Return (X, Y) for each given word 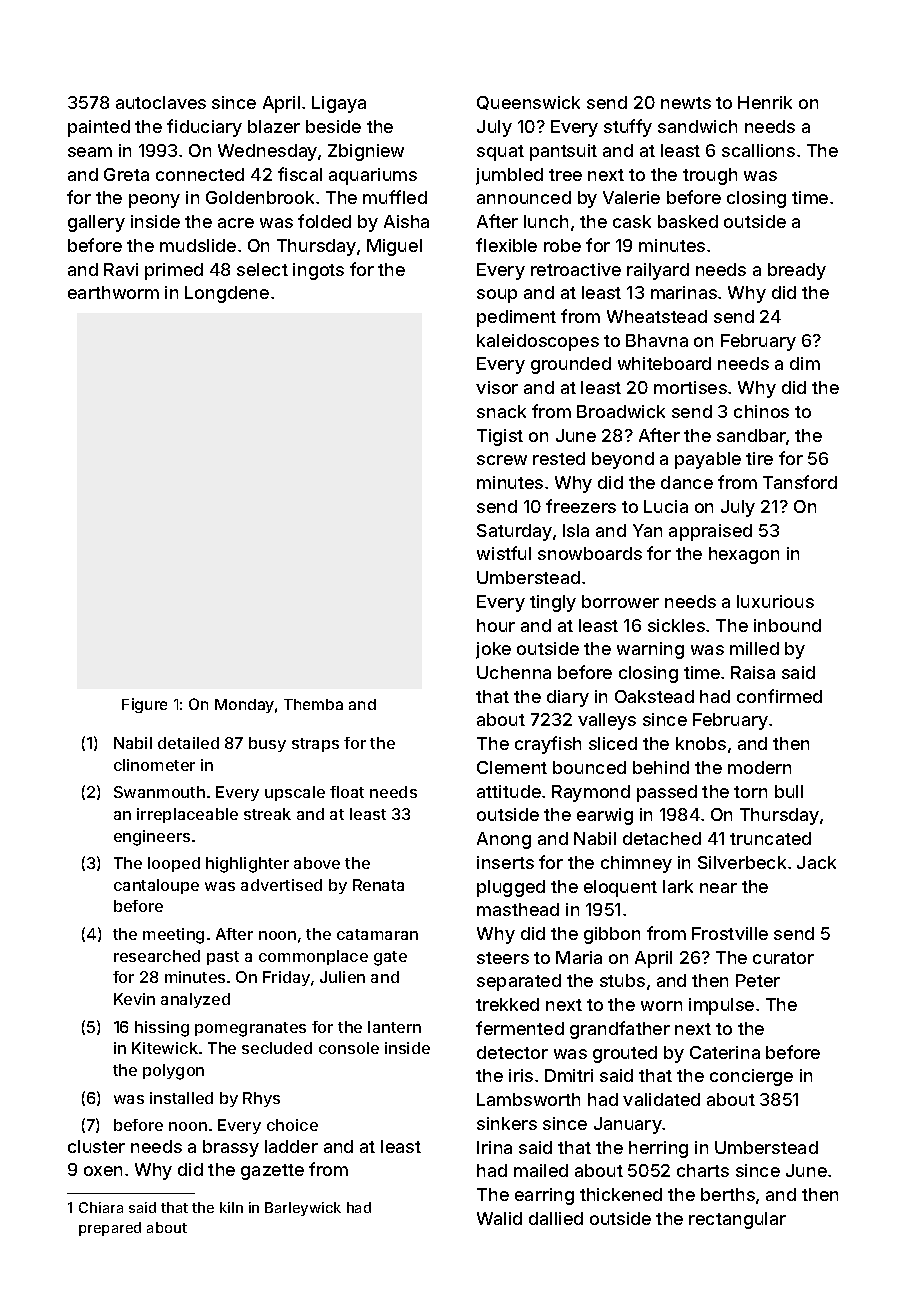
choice (292, 1125)
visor (497, 387)
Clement (512, 767)
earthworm (113, 292)
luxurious (775, 601)
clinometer (154, 765)
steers (503, 958)
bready (797, 271)
